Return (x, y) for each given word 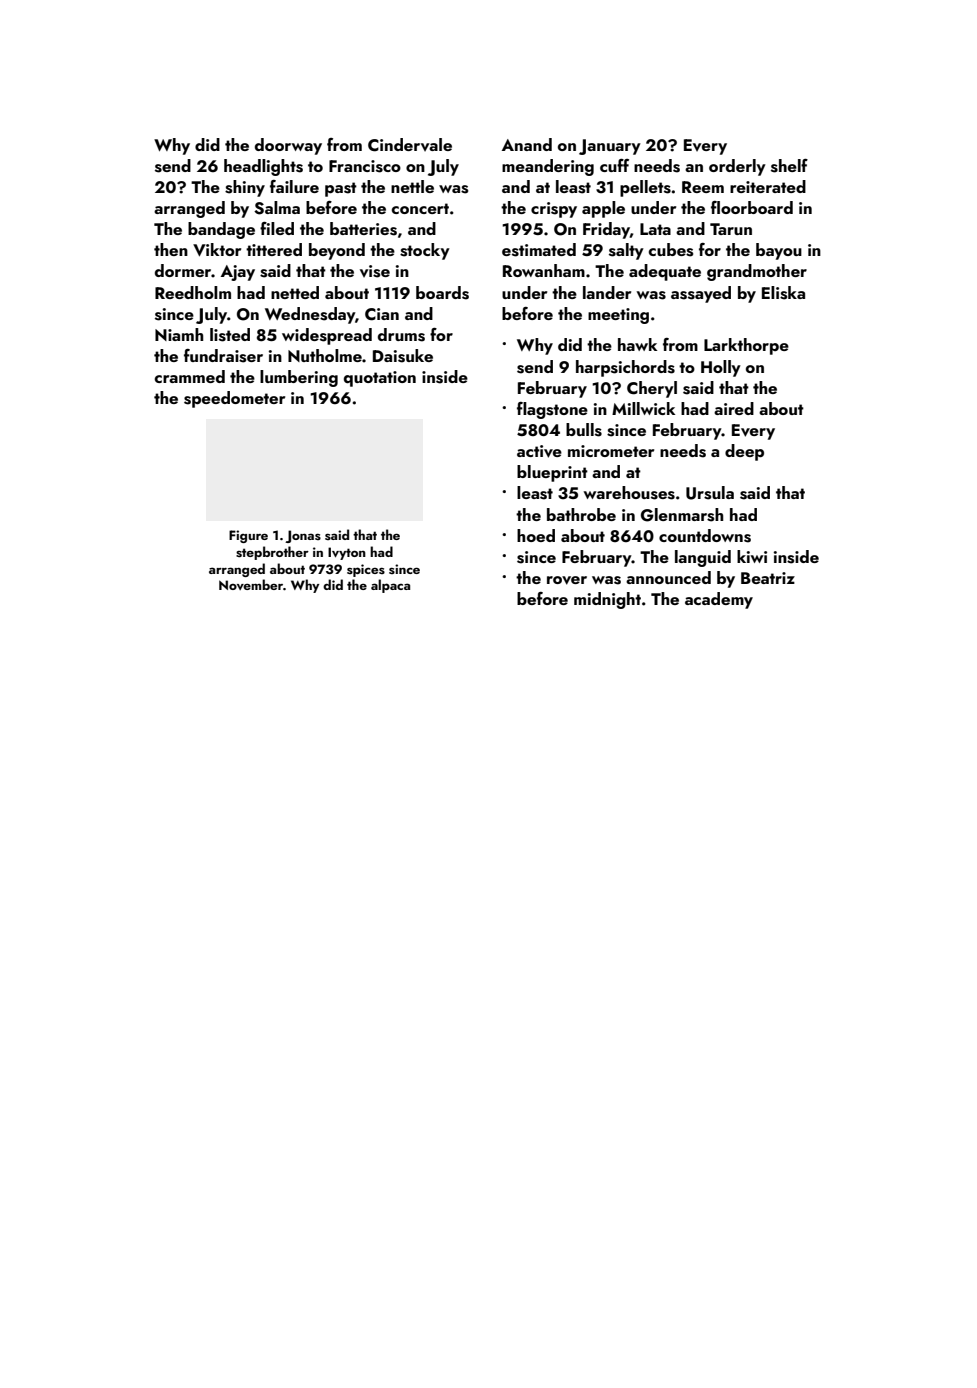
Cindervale (410, 145)
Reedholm (193, 292)
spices (366, 570)
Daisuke (403, 356)
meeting (618, 316)
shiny (245, 188)
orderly (737, 167)
